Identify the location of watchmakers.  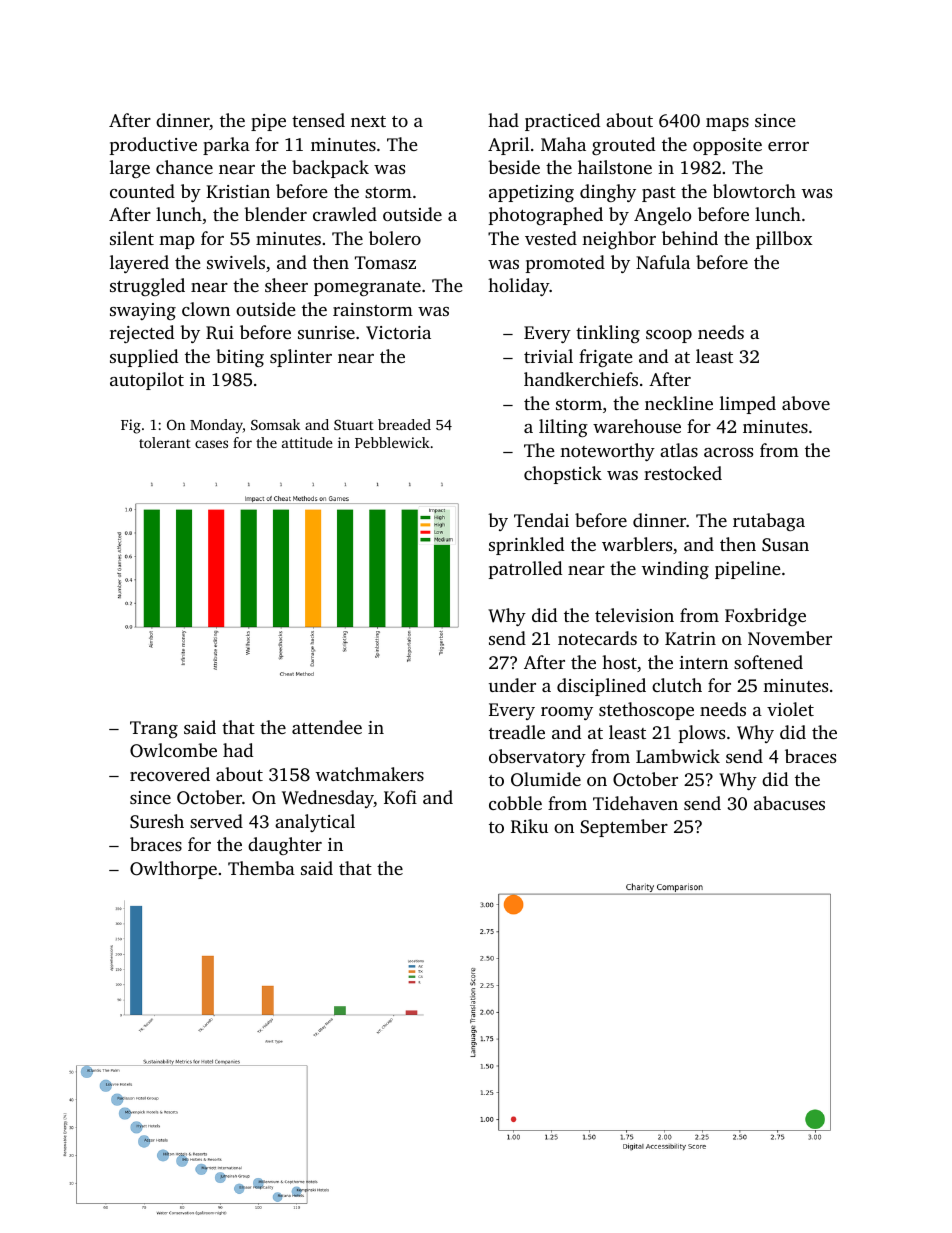
(370, 774).
